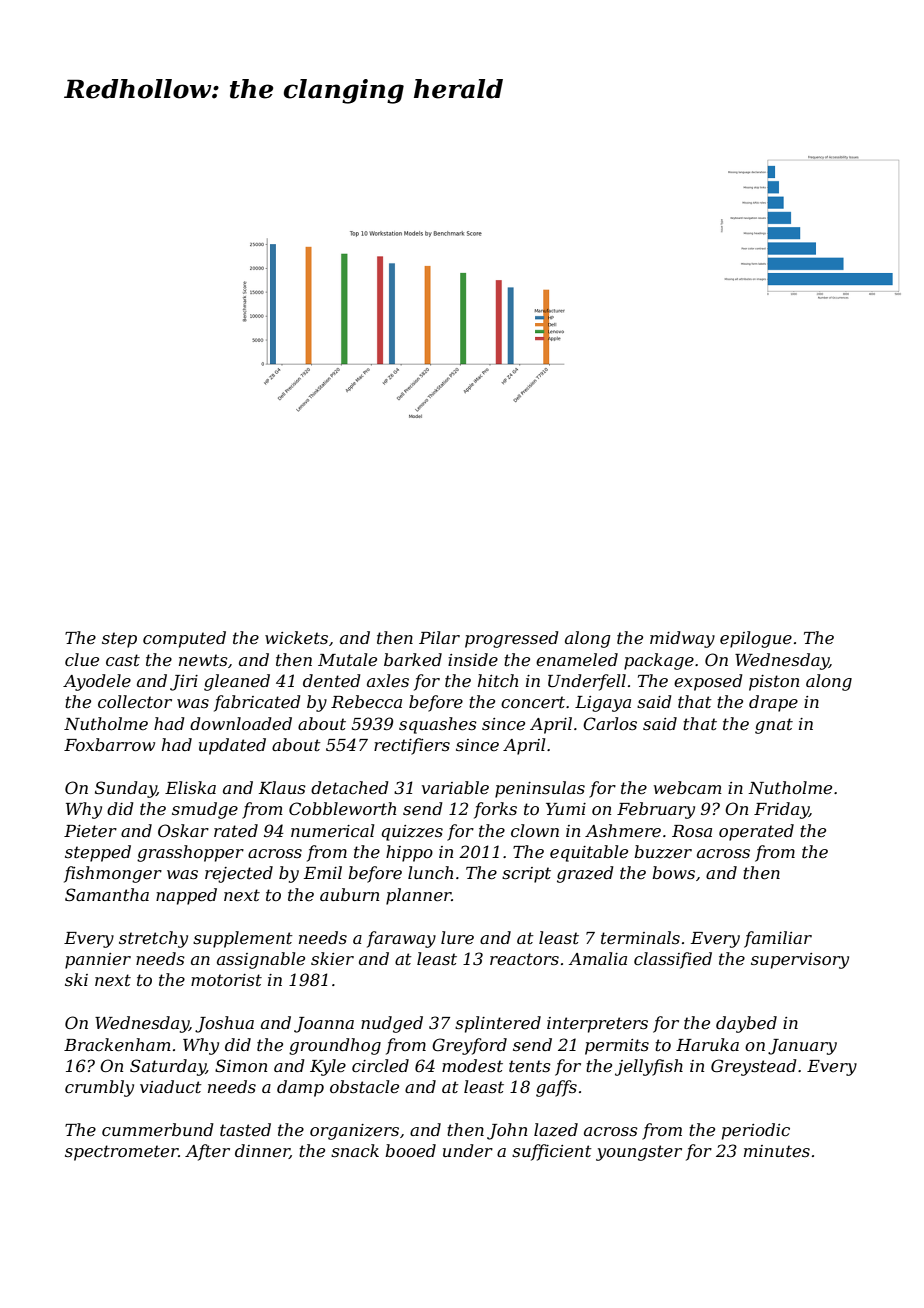  Describe the element at coordinates (659, 661) in the page. I see `package` at that location.
